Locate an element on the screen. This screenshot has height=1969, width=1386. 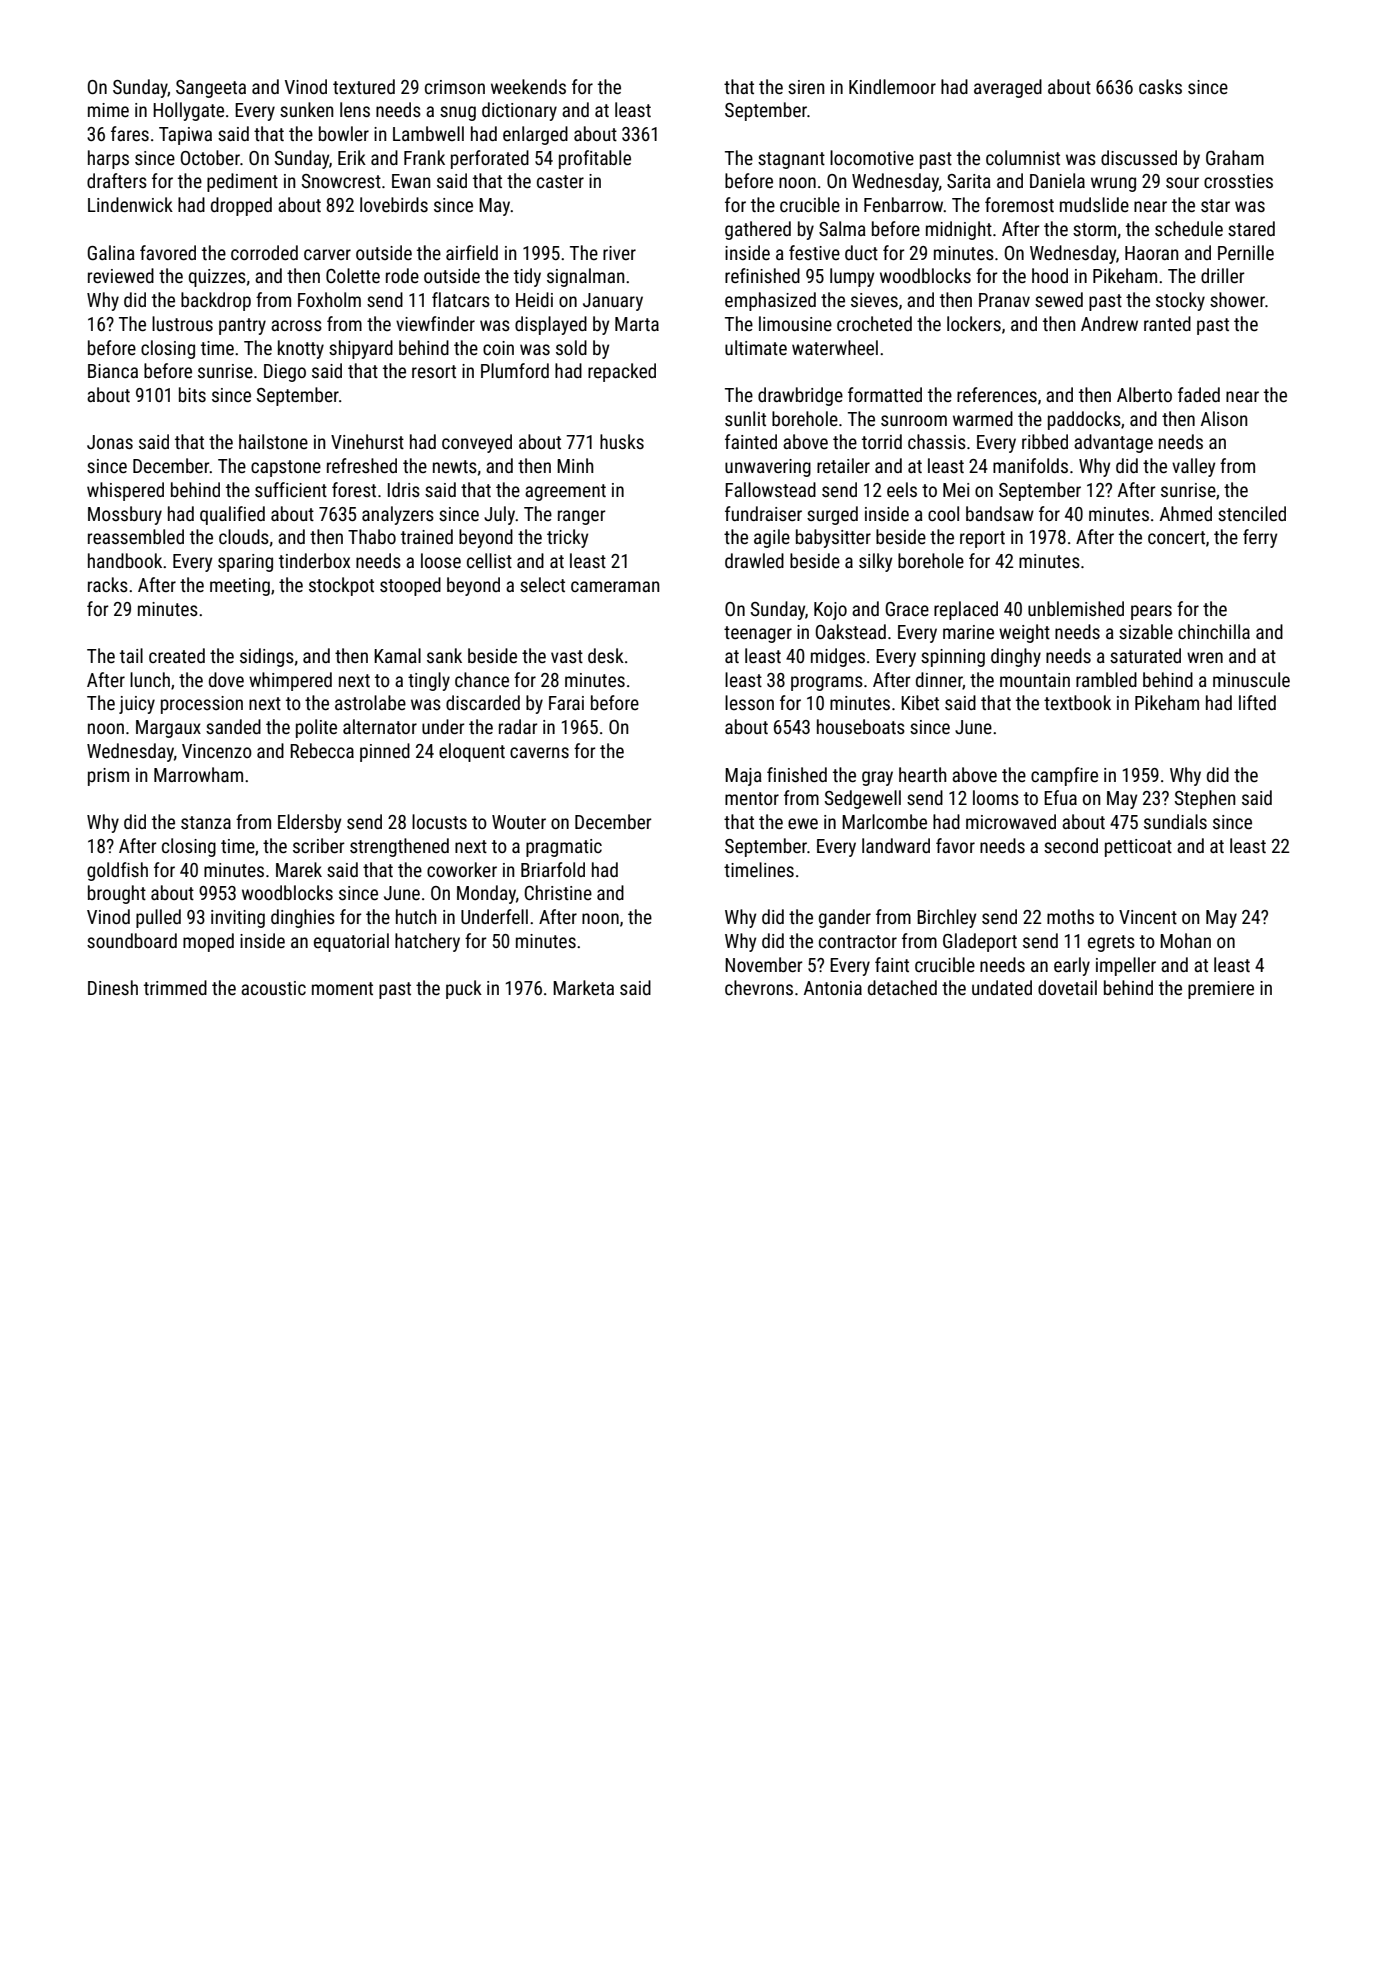
trained is located at coordinates (427, 536).
